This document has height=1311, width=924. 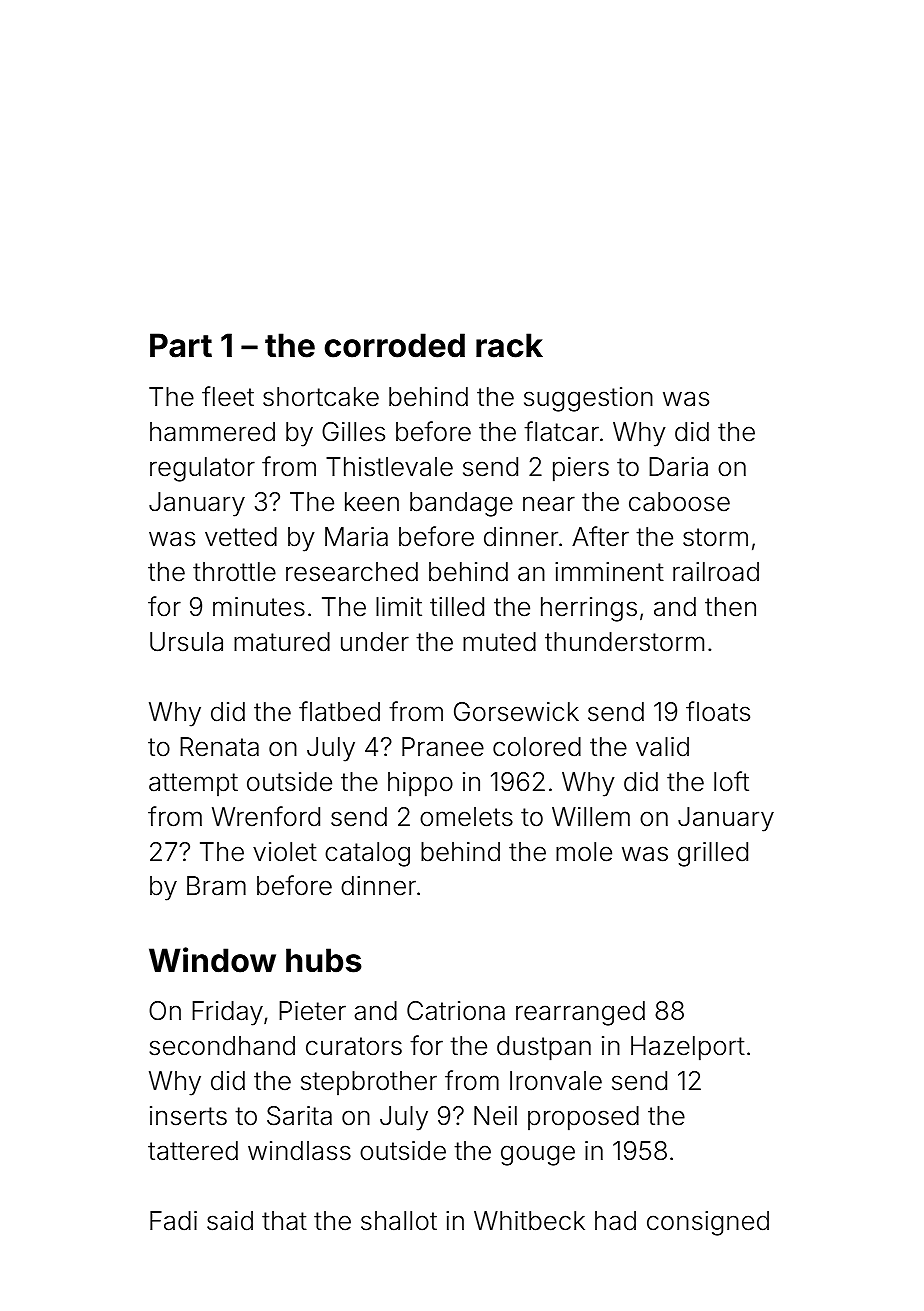 I want to click on Ironvale, so click(x=556, y=1081).
